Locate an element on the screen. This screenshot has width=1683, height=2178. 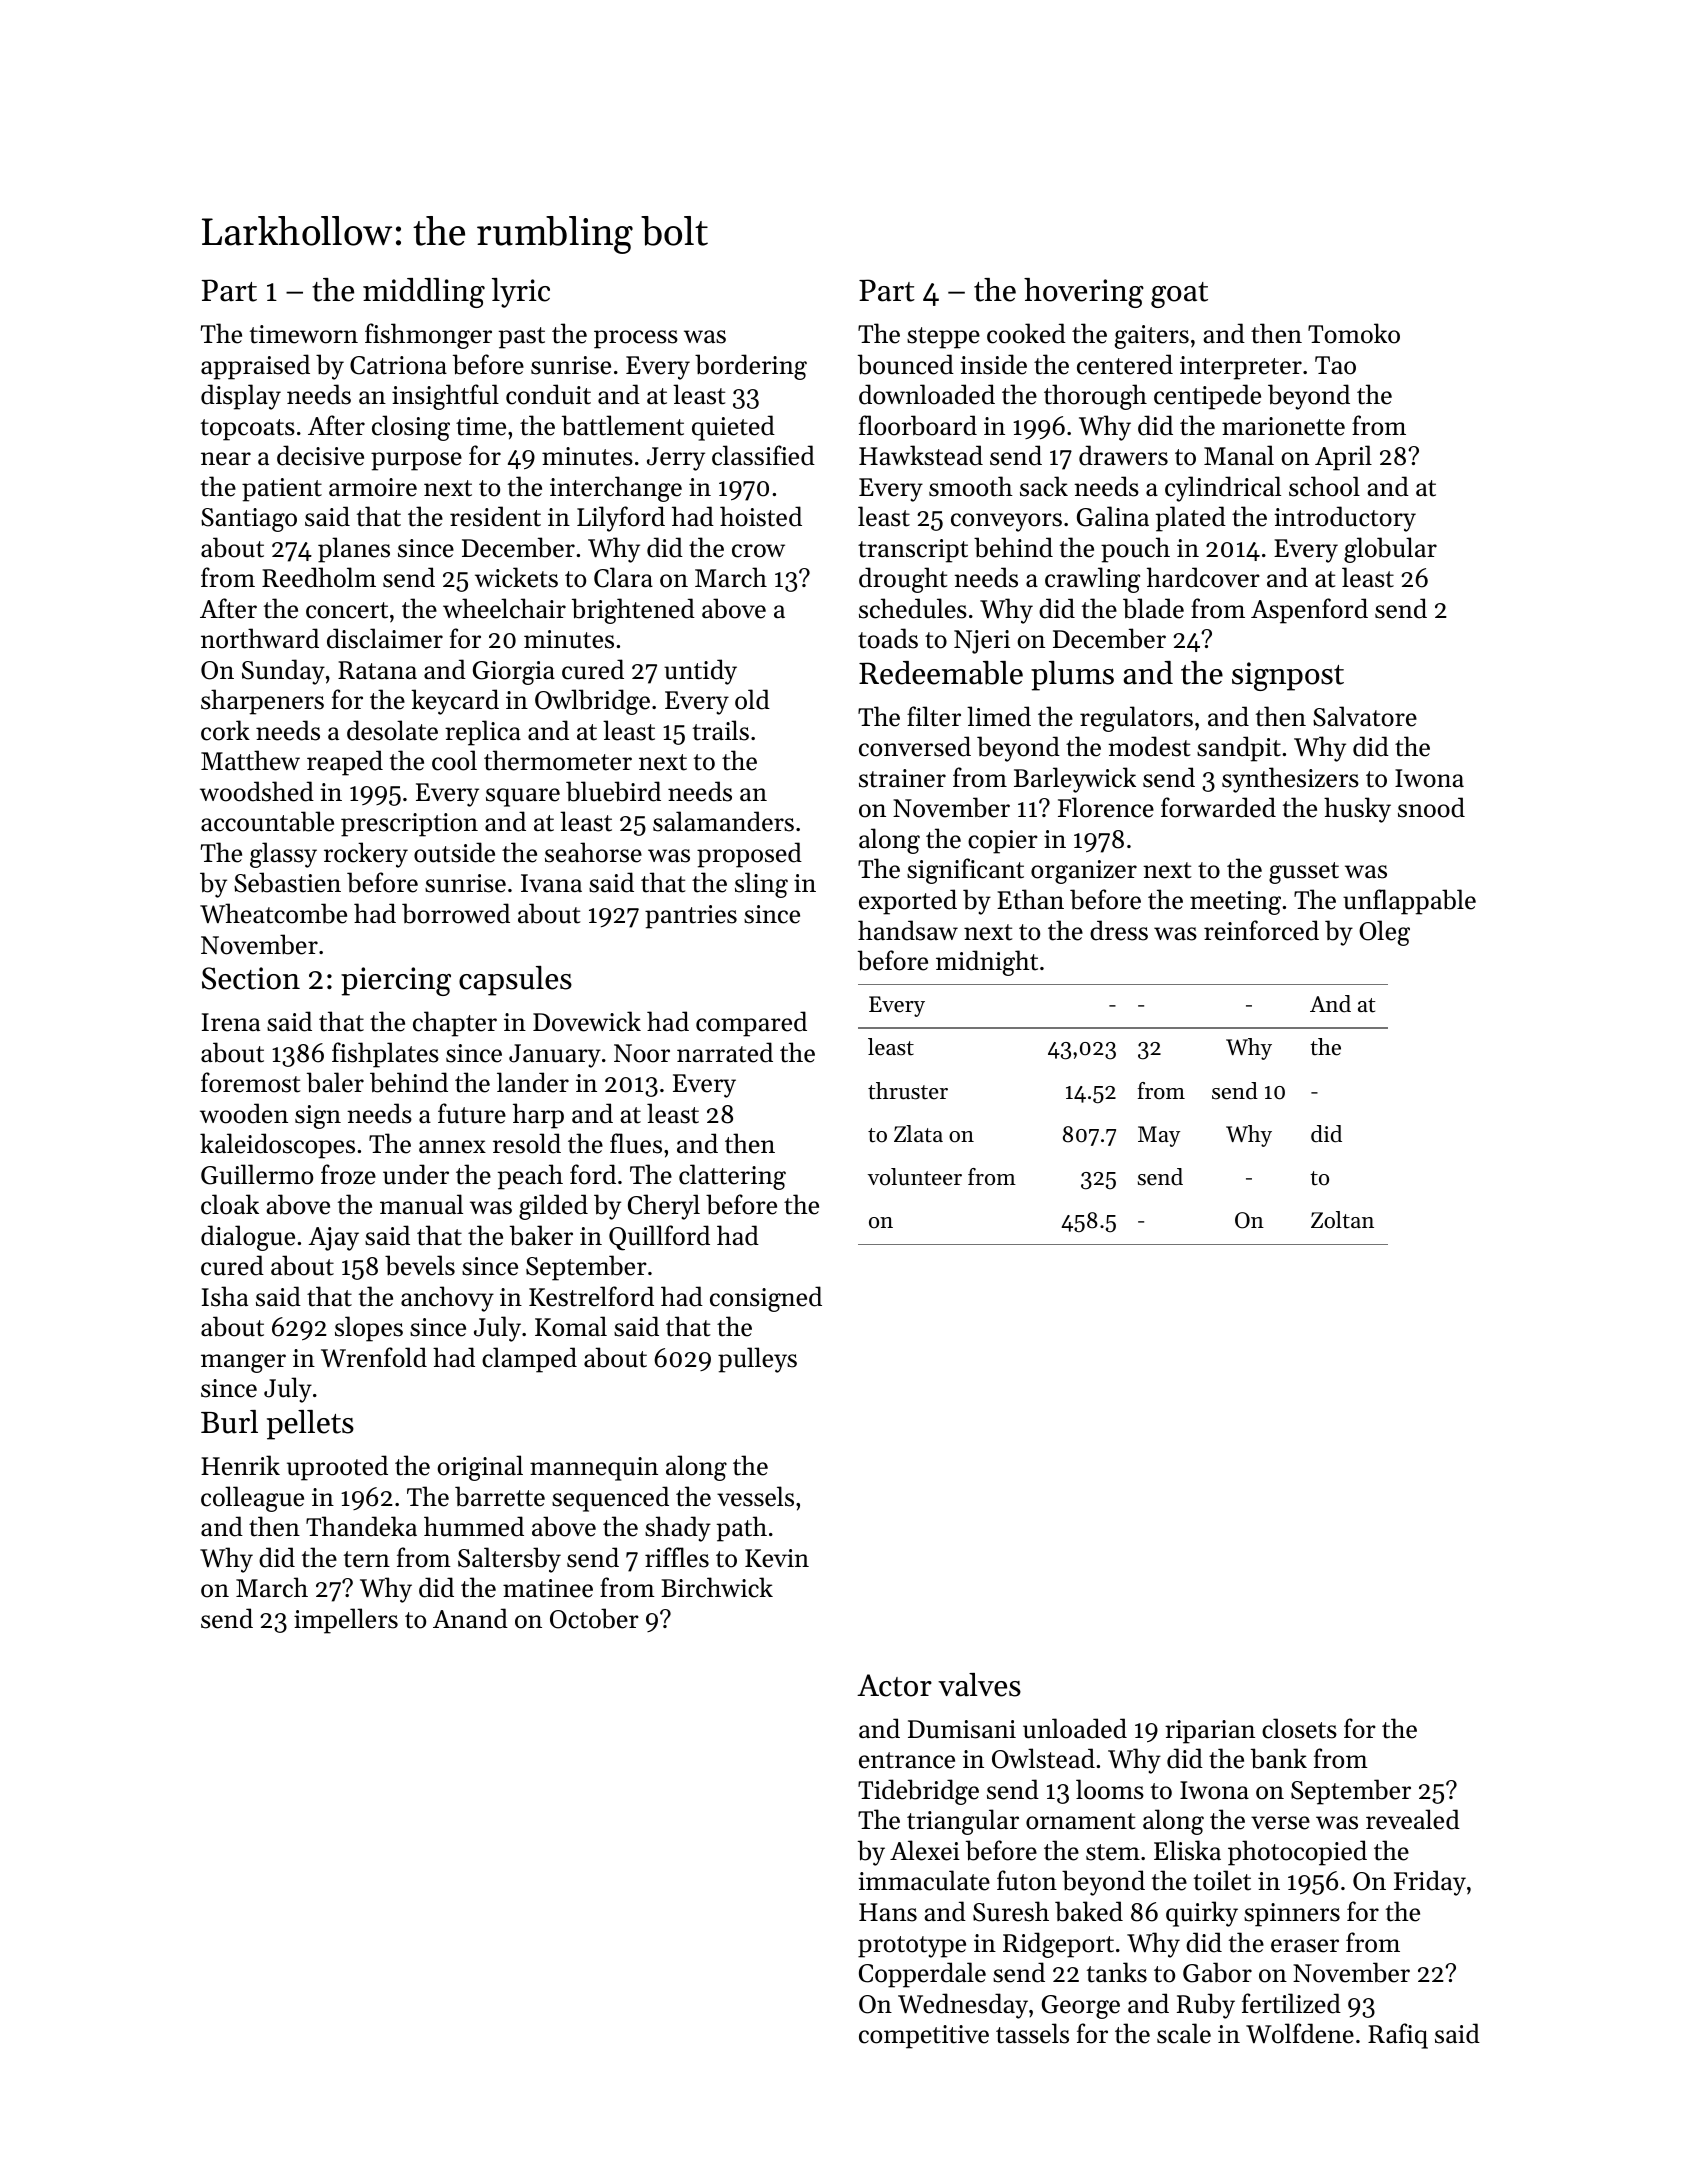
impellers is located at coordinates (346, 1621).
